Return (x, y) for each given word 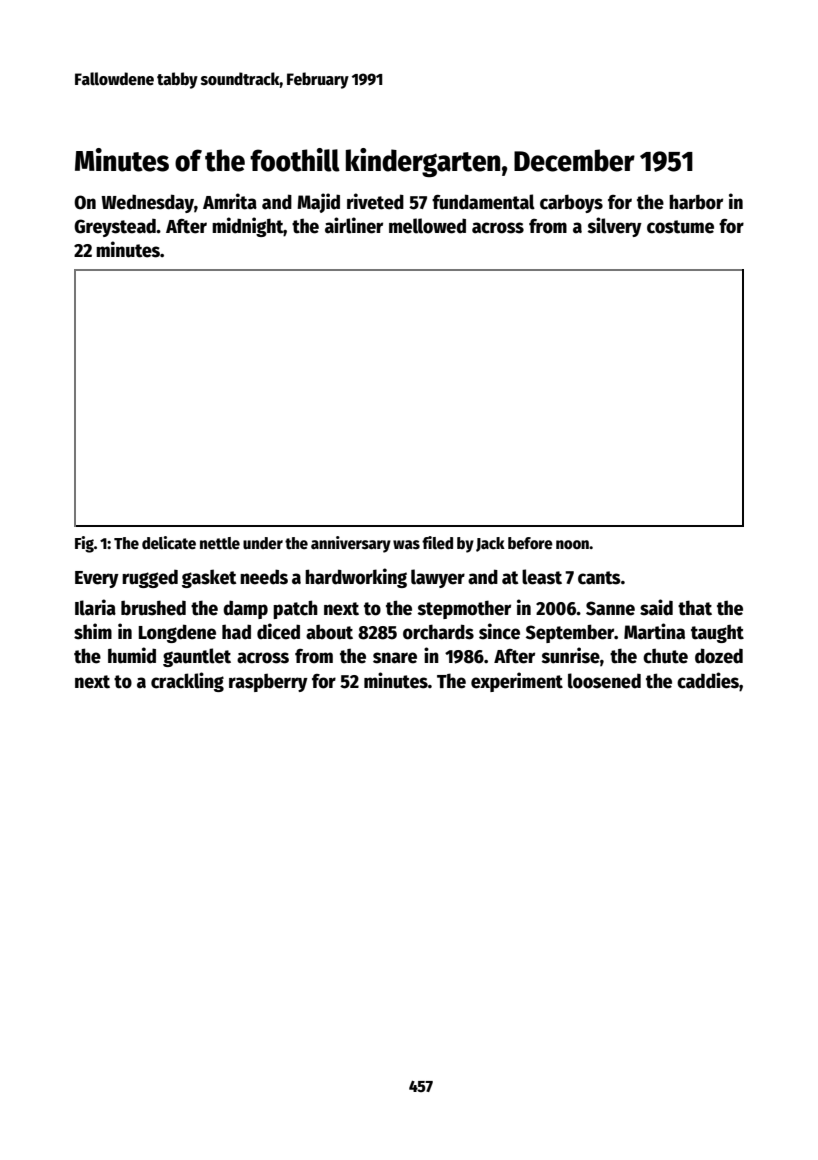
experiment (517, 682)
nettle (220, 543)
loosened (604, 681)
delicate (169, 543)
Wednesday (147, 203)
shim (93, 631)
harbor (696, 202)
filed (437, 542)
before (530, 543)
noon (572, 544)
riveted (375, 201)
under (263, 543)
